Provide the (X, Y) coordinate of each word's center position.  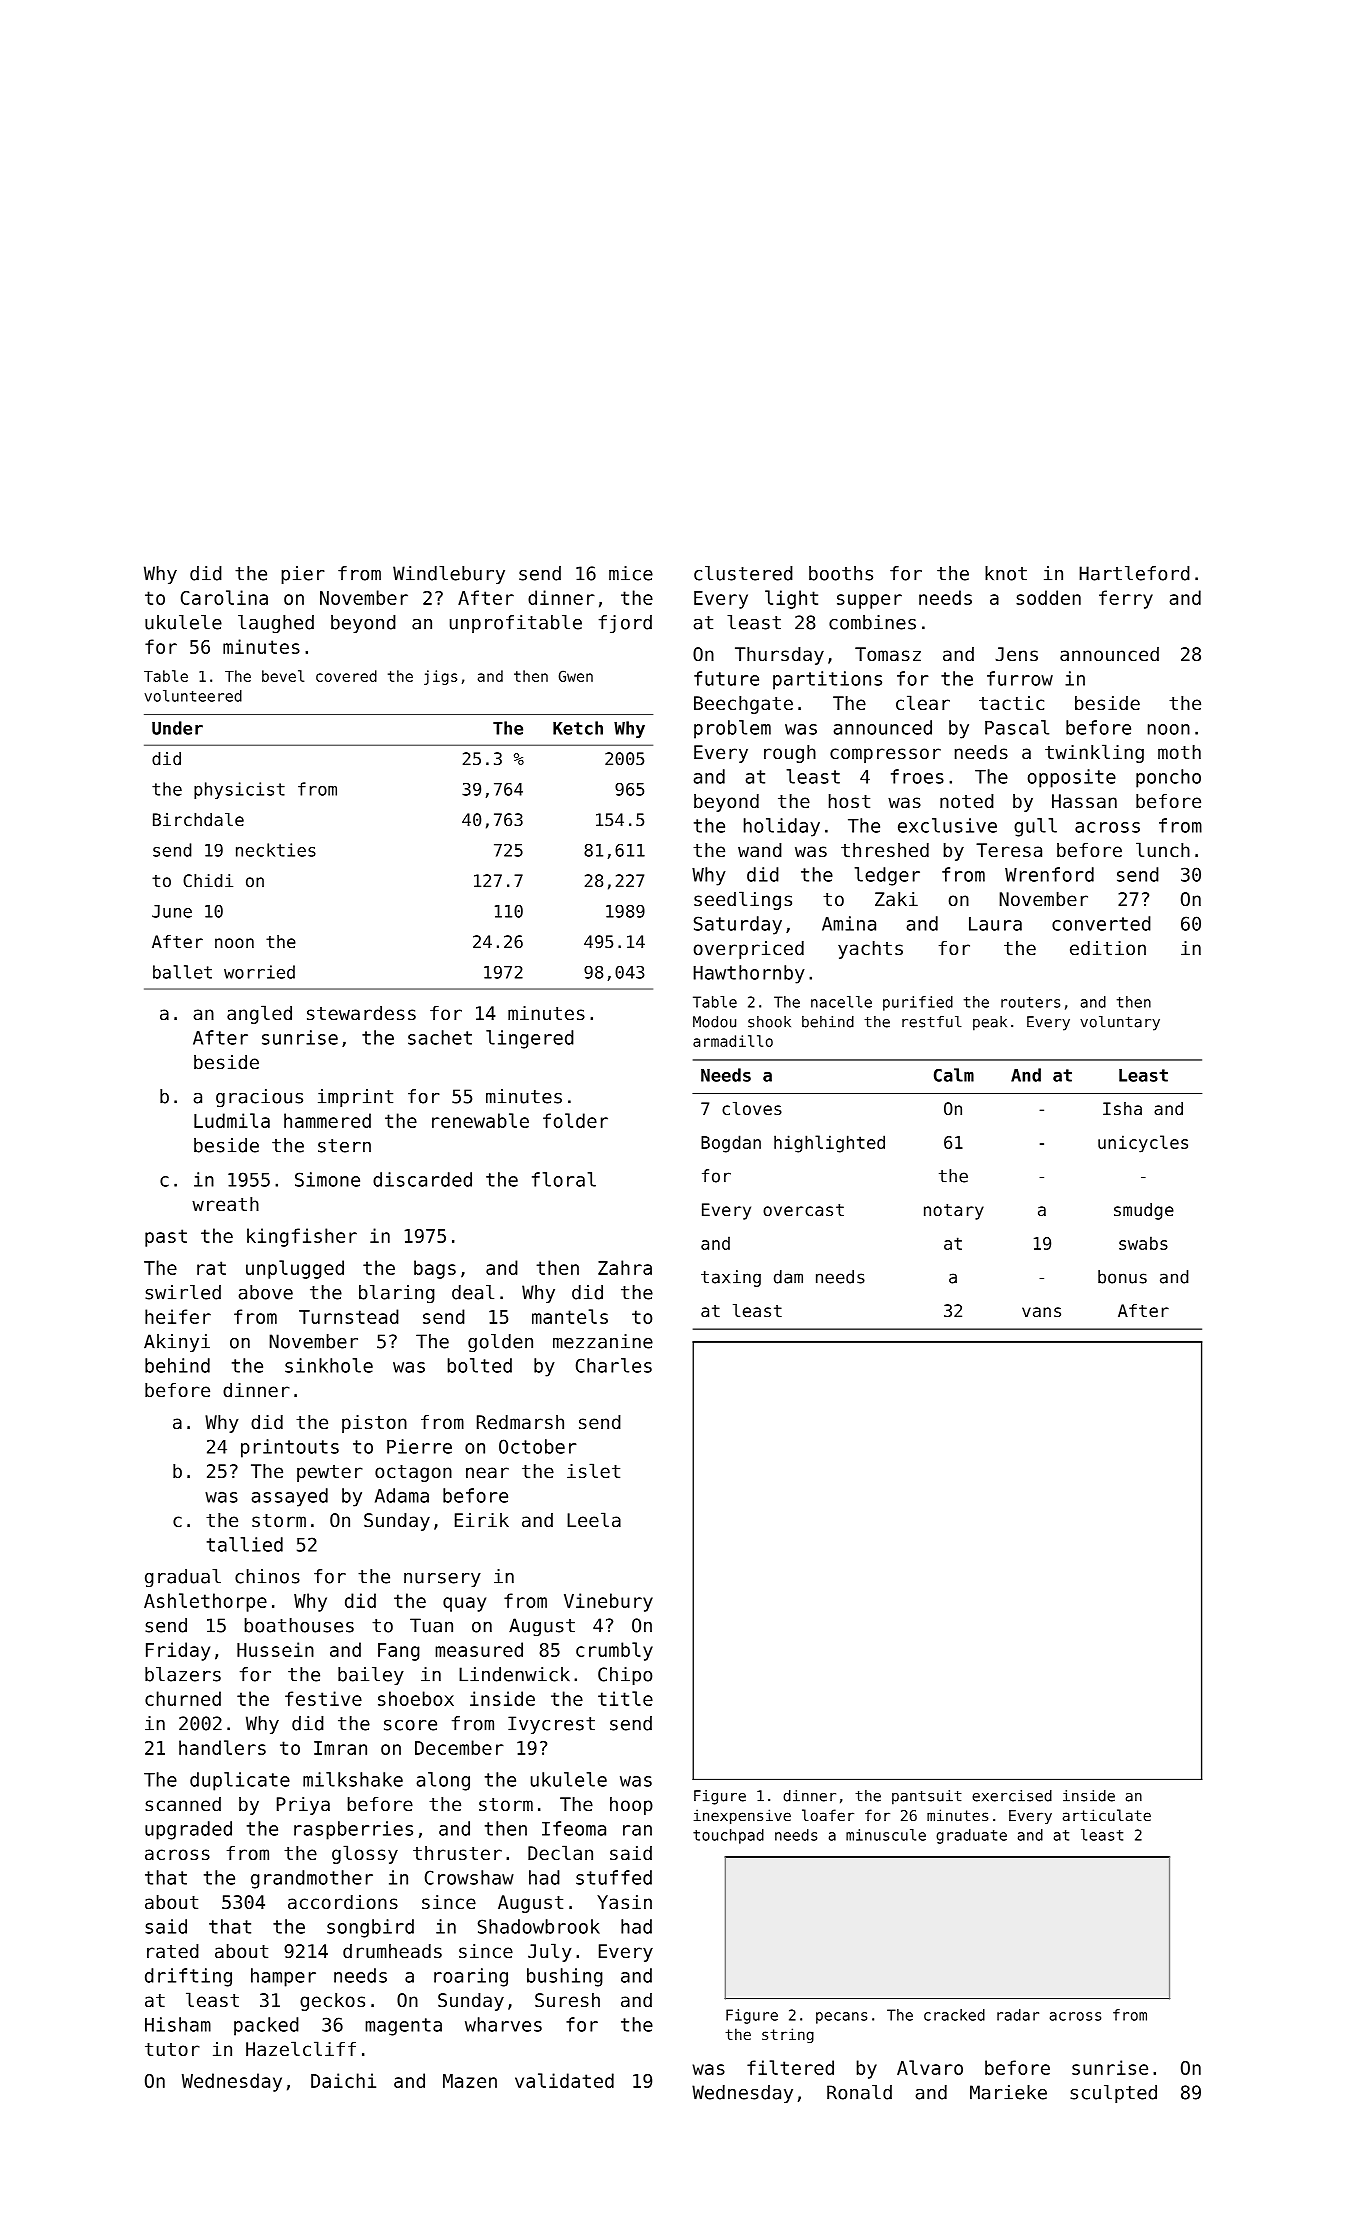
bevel (283, 676)
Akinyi (177, 1343)
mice (631, 573)
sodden (1048, 597)
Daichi (343, 2080)
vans (1041, 1312)
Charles (614, 1365)
